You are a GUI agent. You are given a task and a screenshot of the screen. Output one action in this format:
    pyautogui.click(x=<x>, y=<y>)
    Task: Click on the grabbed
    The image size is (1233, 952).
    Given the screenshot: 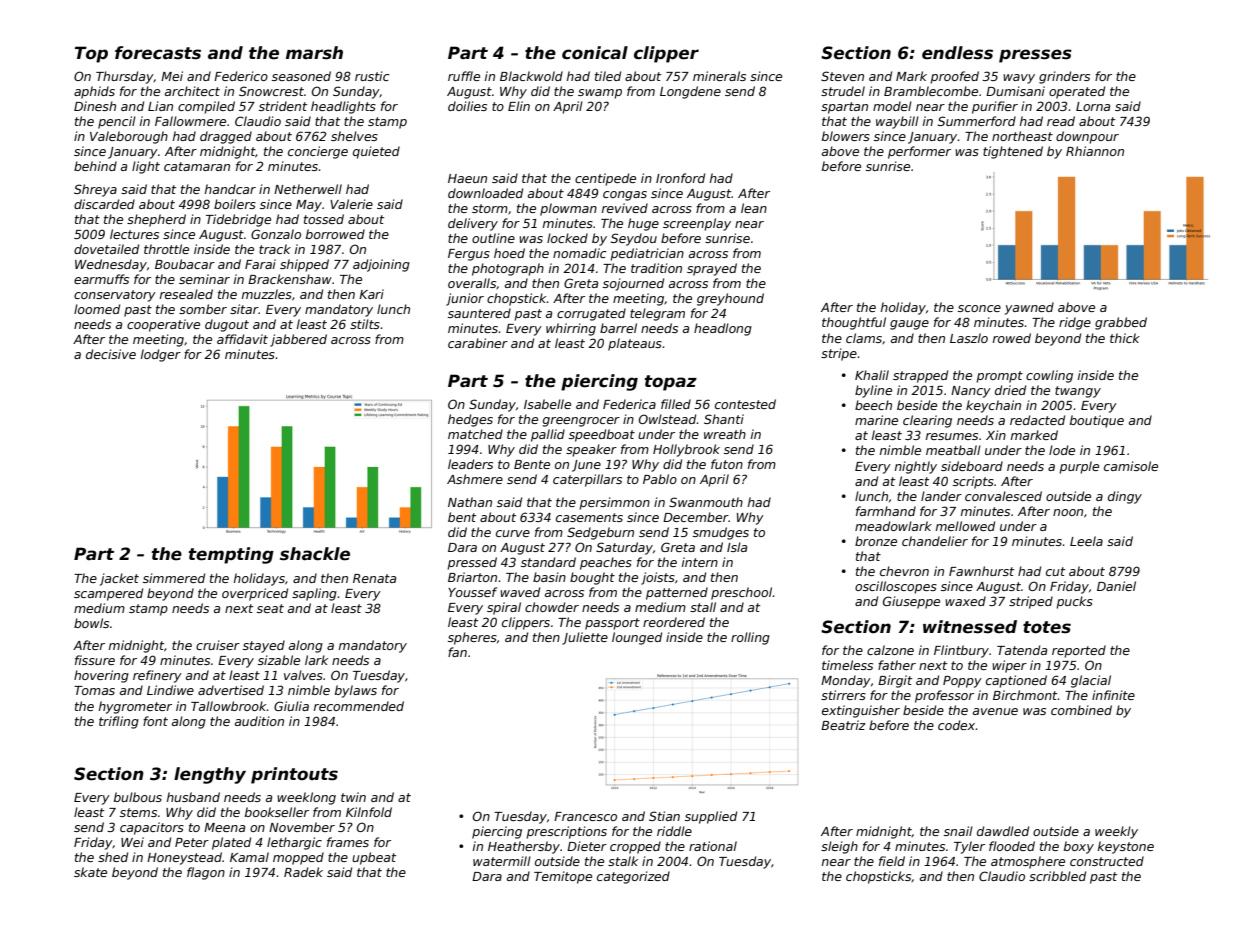 What is the action you would take?
    pyautogui.click(x=1121, y=323)
